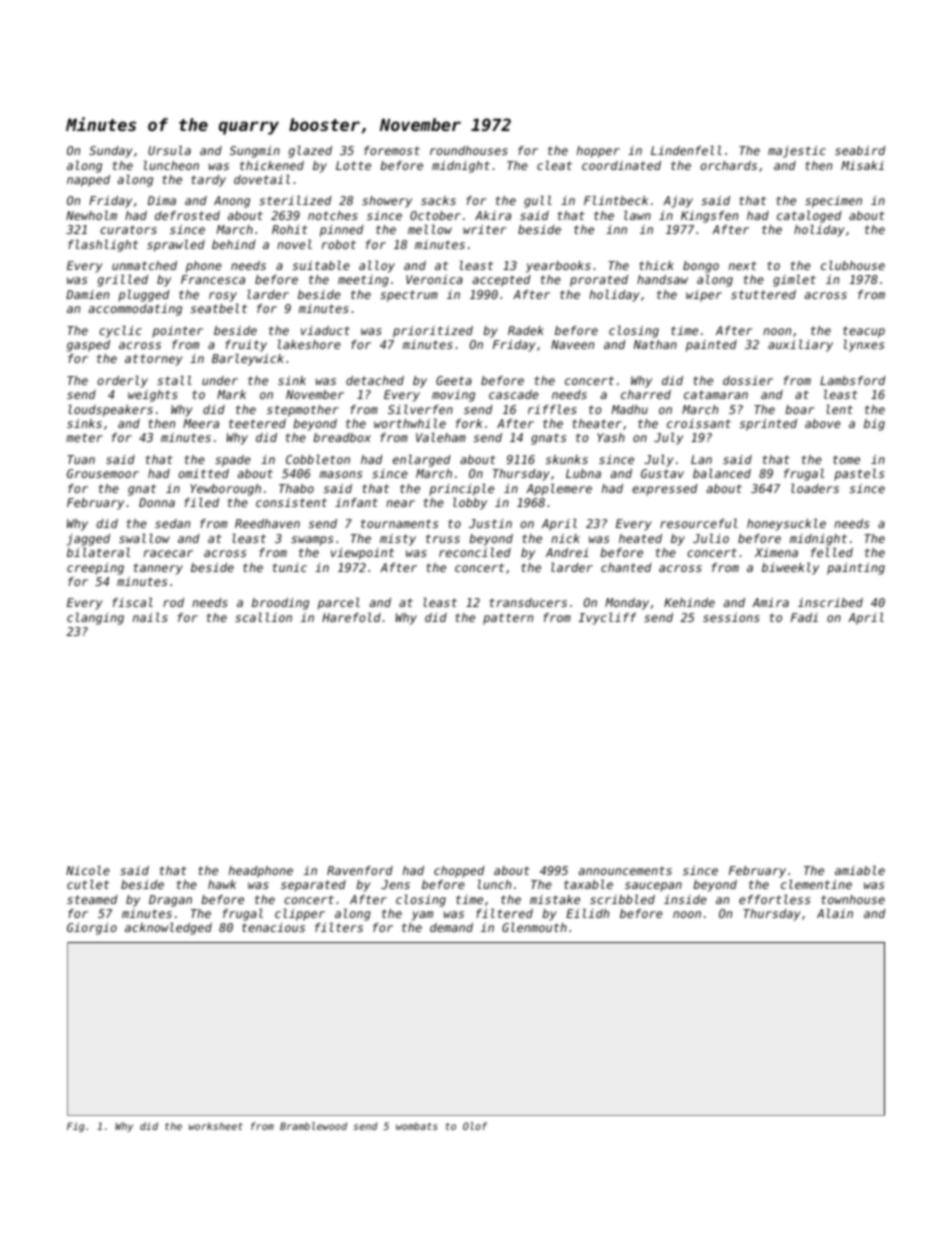 The width and height of the document is (952, 1233). What do you see at coordinates (201, 423) in the document?
I see `Meera` at bounding box center [201, 423].
